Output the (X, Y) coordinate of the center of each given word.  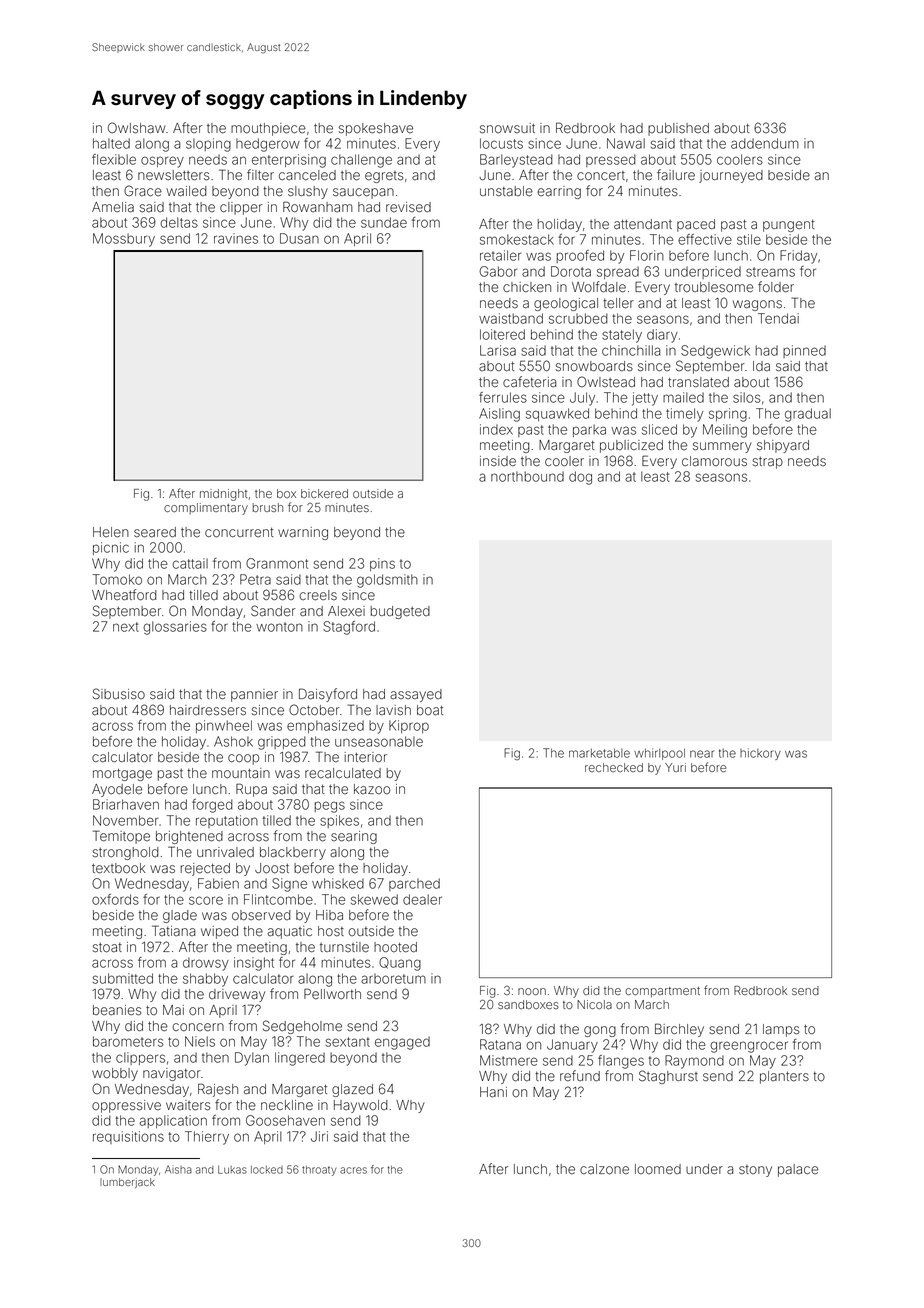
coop (243, 759)
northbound (527, 476)
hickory (760, 754)
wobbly (115, 1074)
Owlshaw (136, 128)
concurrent (239, 532)
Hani (493, 1092)
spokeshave (375, 129)
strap (767, 463)
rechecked (614, 767)
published (678, 129)
